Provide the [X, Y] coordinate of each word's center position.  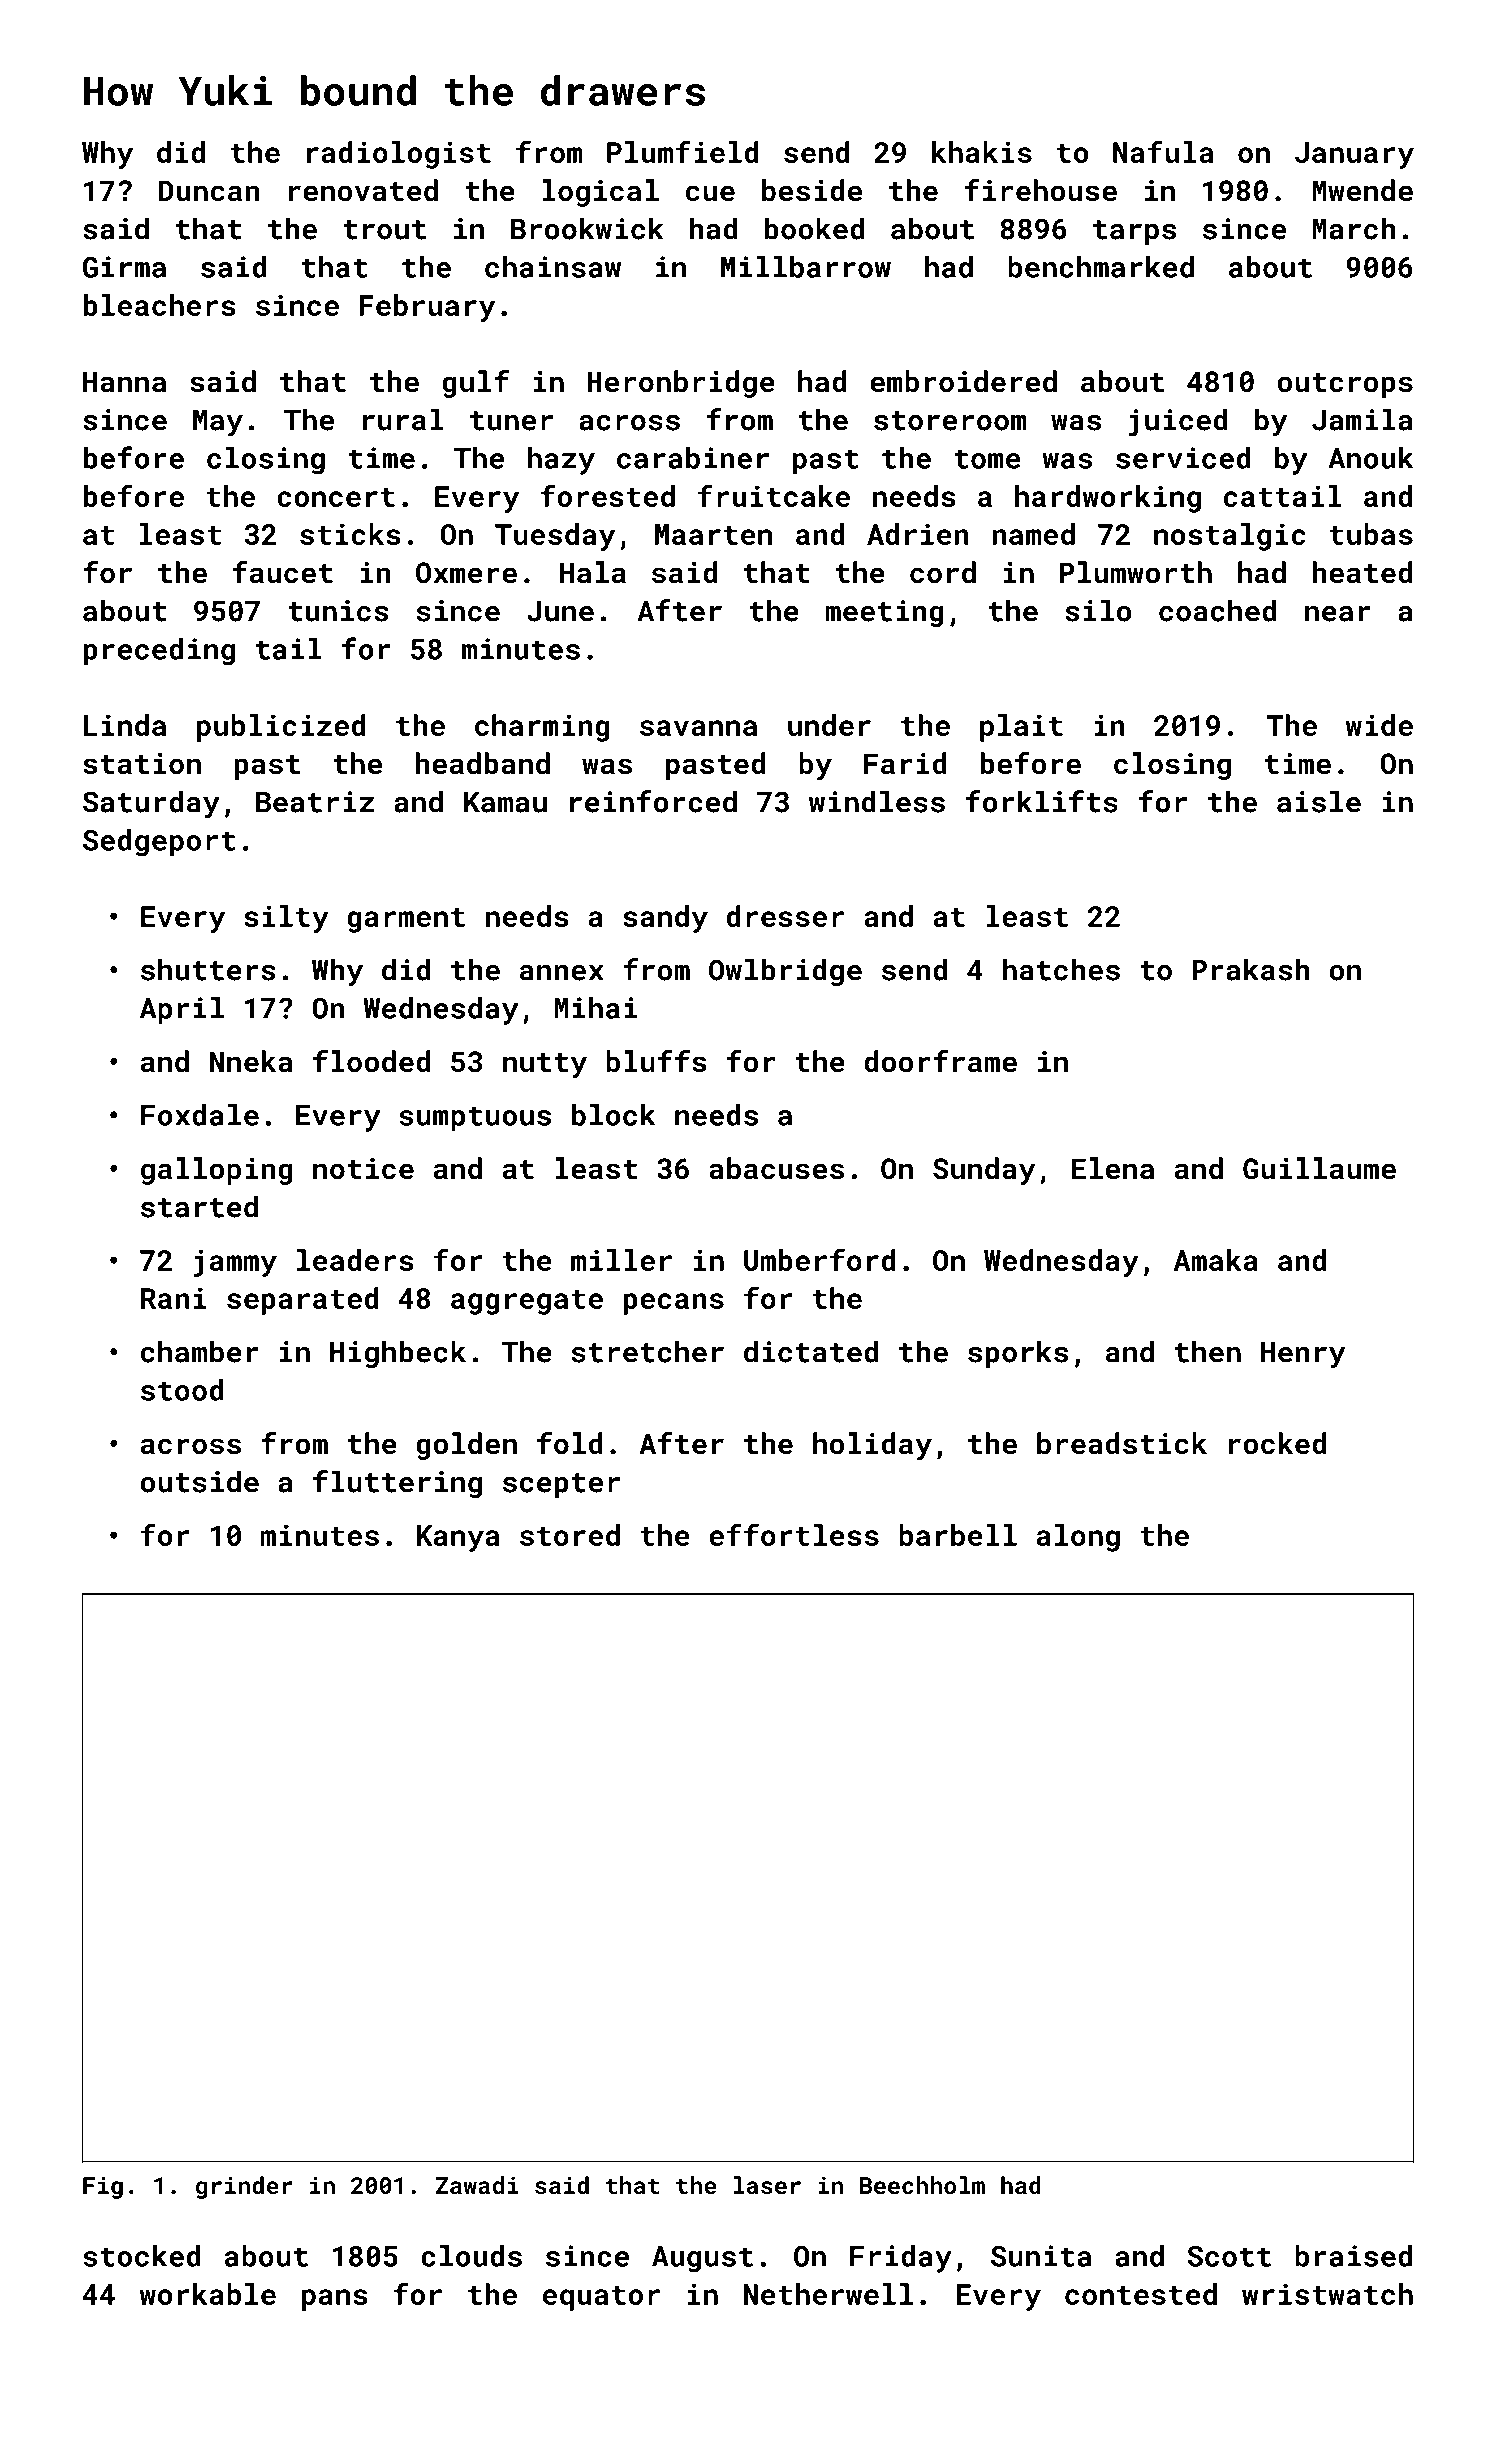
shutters [208, 969]
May [218, 423]
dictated [811, 1351]
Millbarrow [806, 267]
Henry [1303, 1355]
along [1078, 1538]
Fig [103, 2187]
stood [182, 1390]
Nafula [1163, 151]
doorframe [940, 1061]
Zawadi [477, 2185]
